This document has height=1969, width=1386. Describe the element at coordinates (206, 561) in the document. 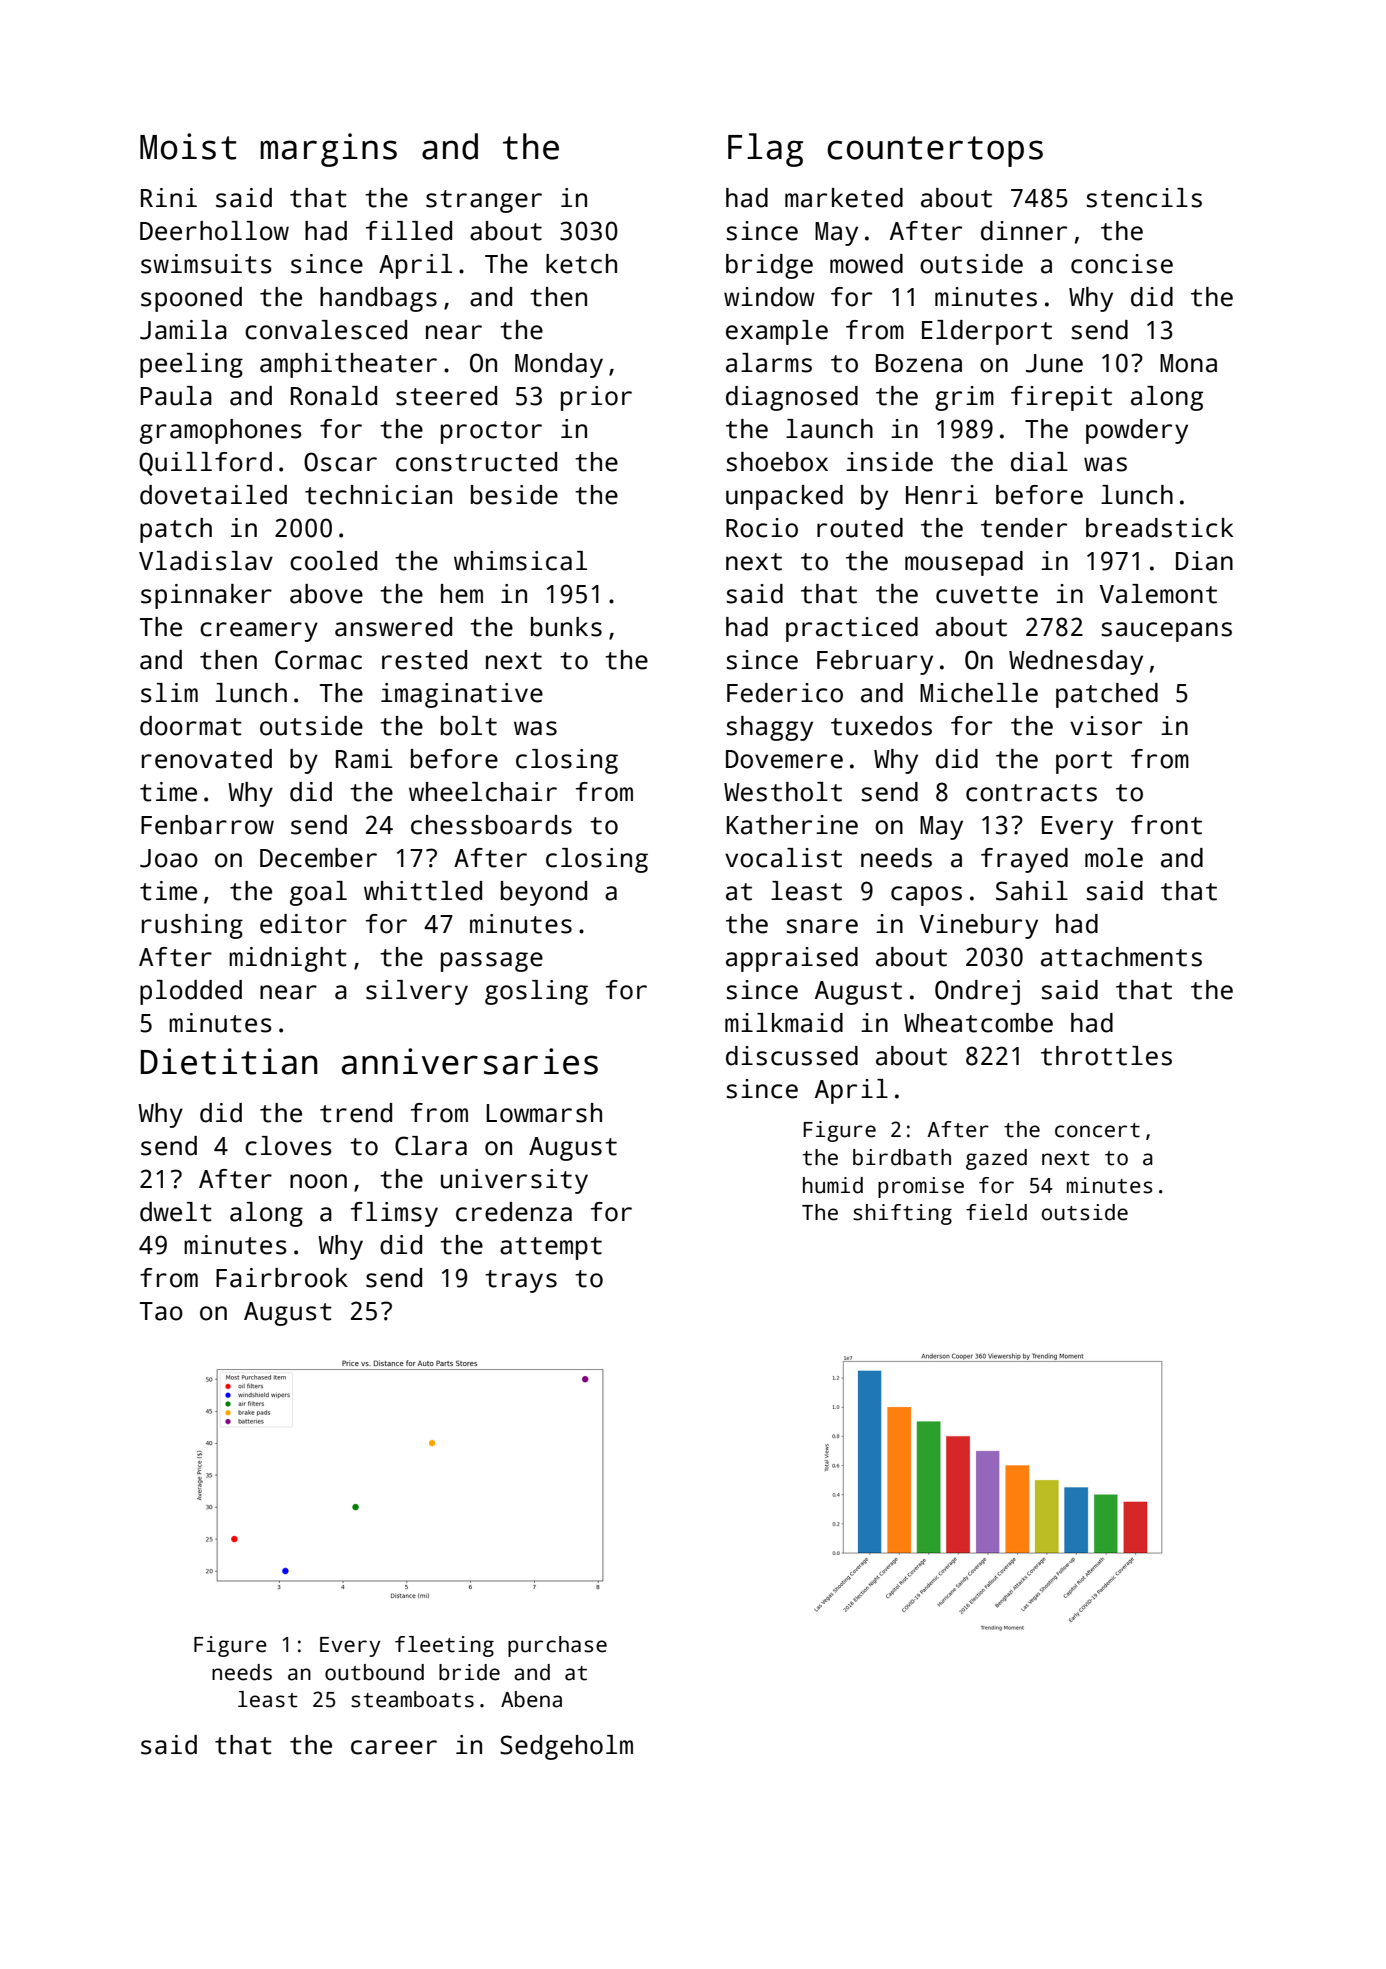

I see `Vladislav` at that location.
